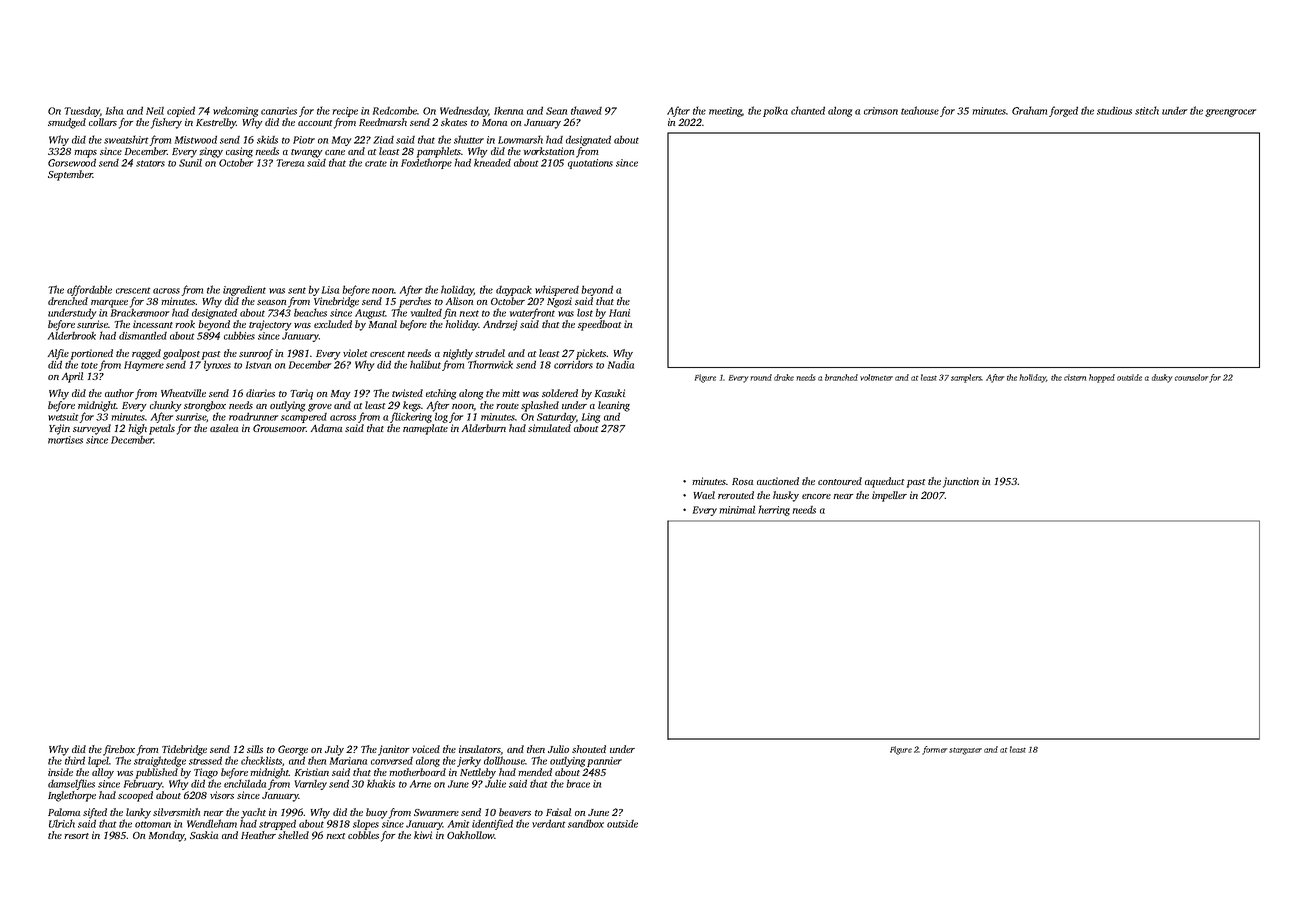 The image size is (1308, 924). I want to click on teahouse, so click(920, 110).
